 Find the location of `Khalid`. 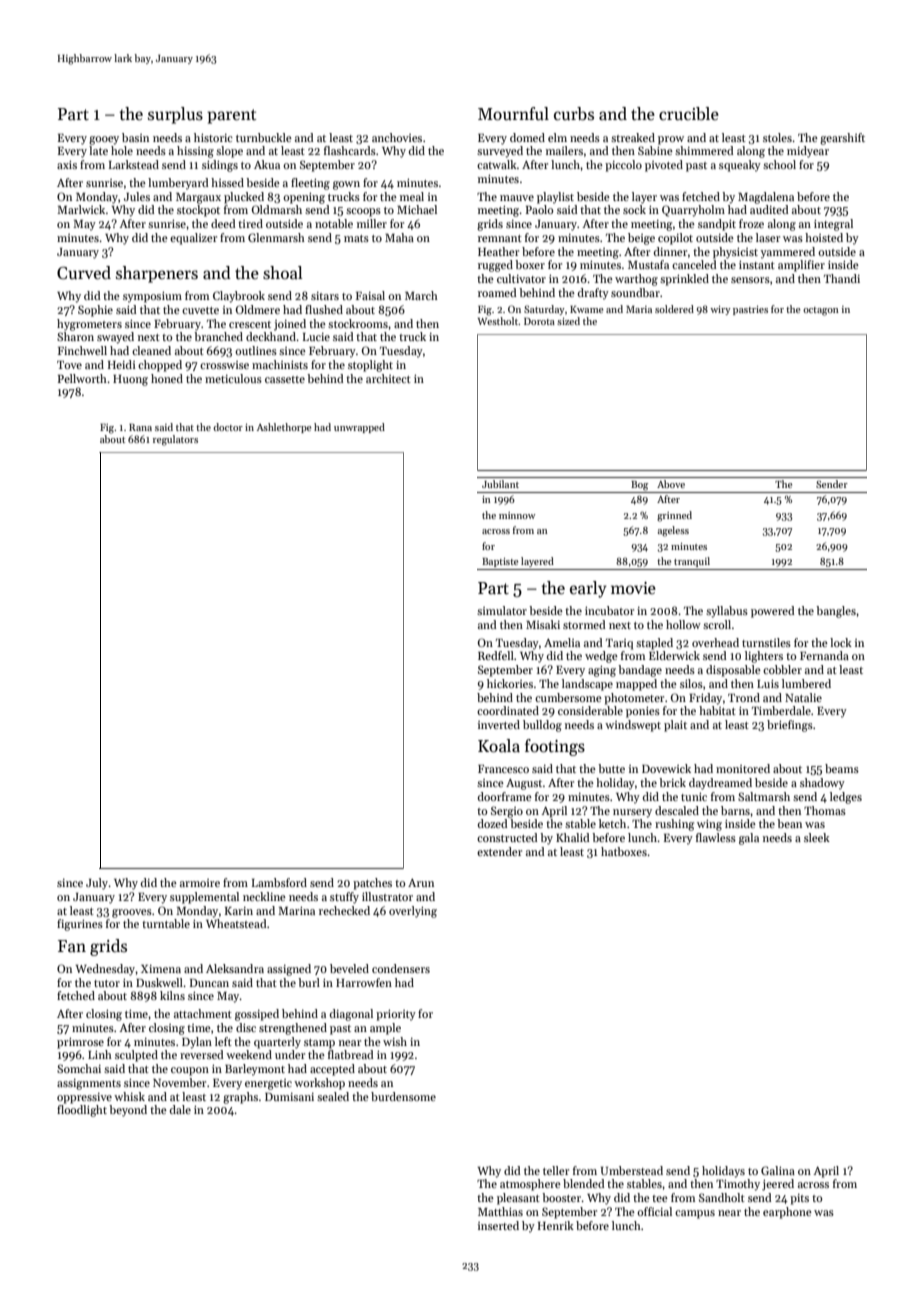

Khalid is located at coordinates (573, 837).
